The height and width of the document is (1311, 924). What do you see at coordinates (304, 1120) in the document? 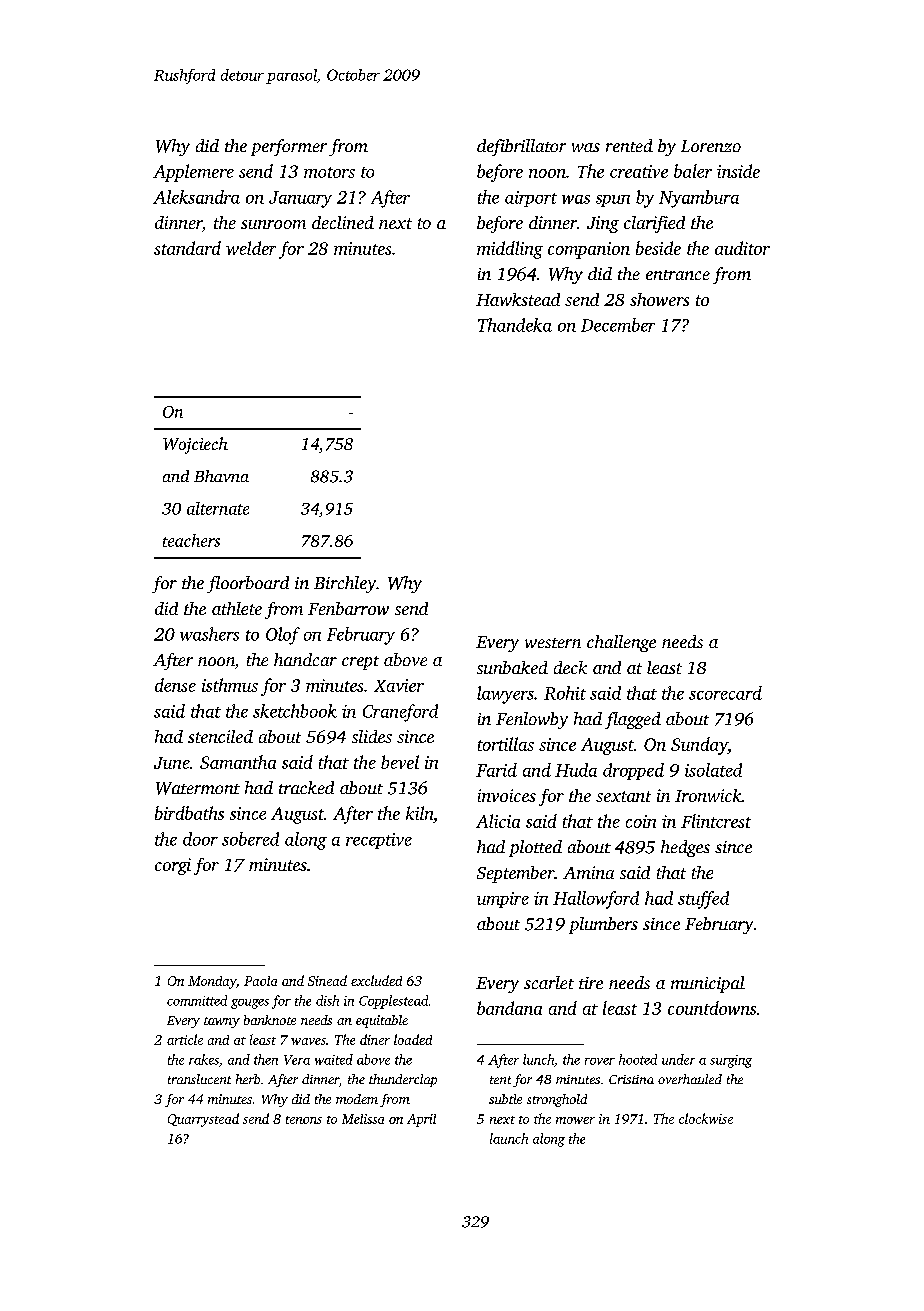
I see `tenons` at bounding box center [304, 1120].
